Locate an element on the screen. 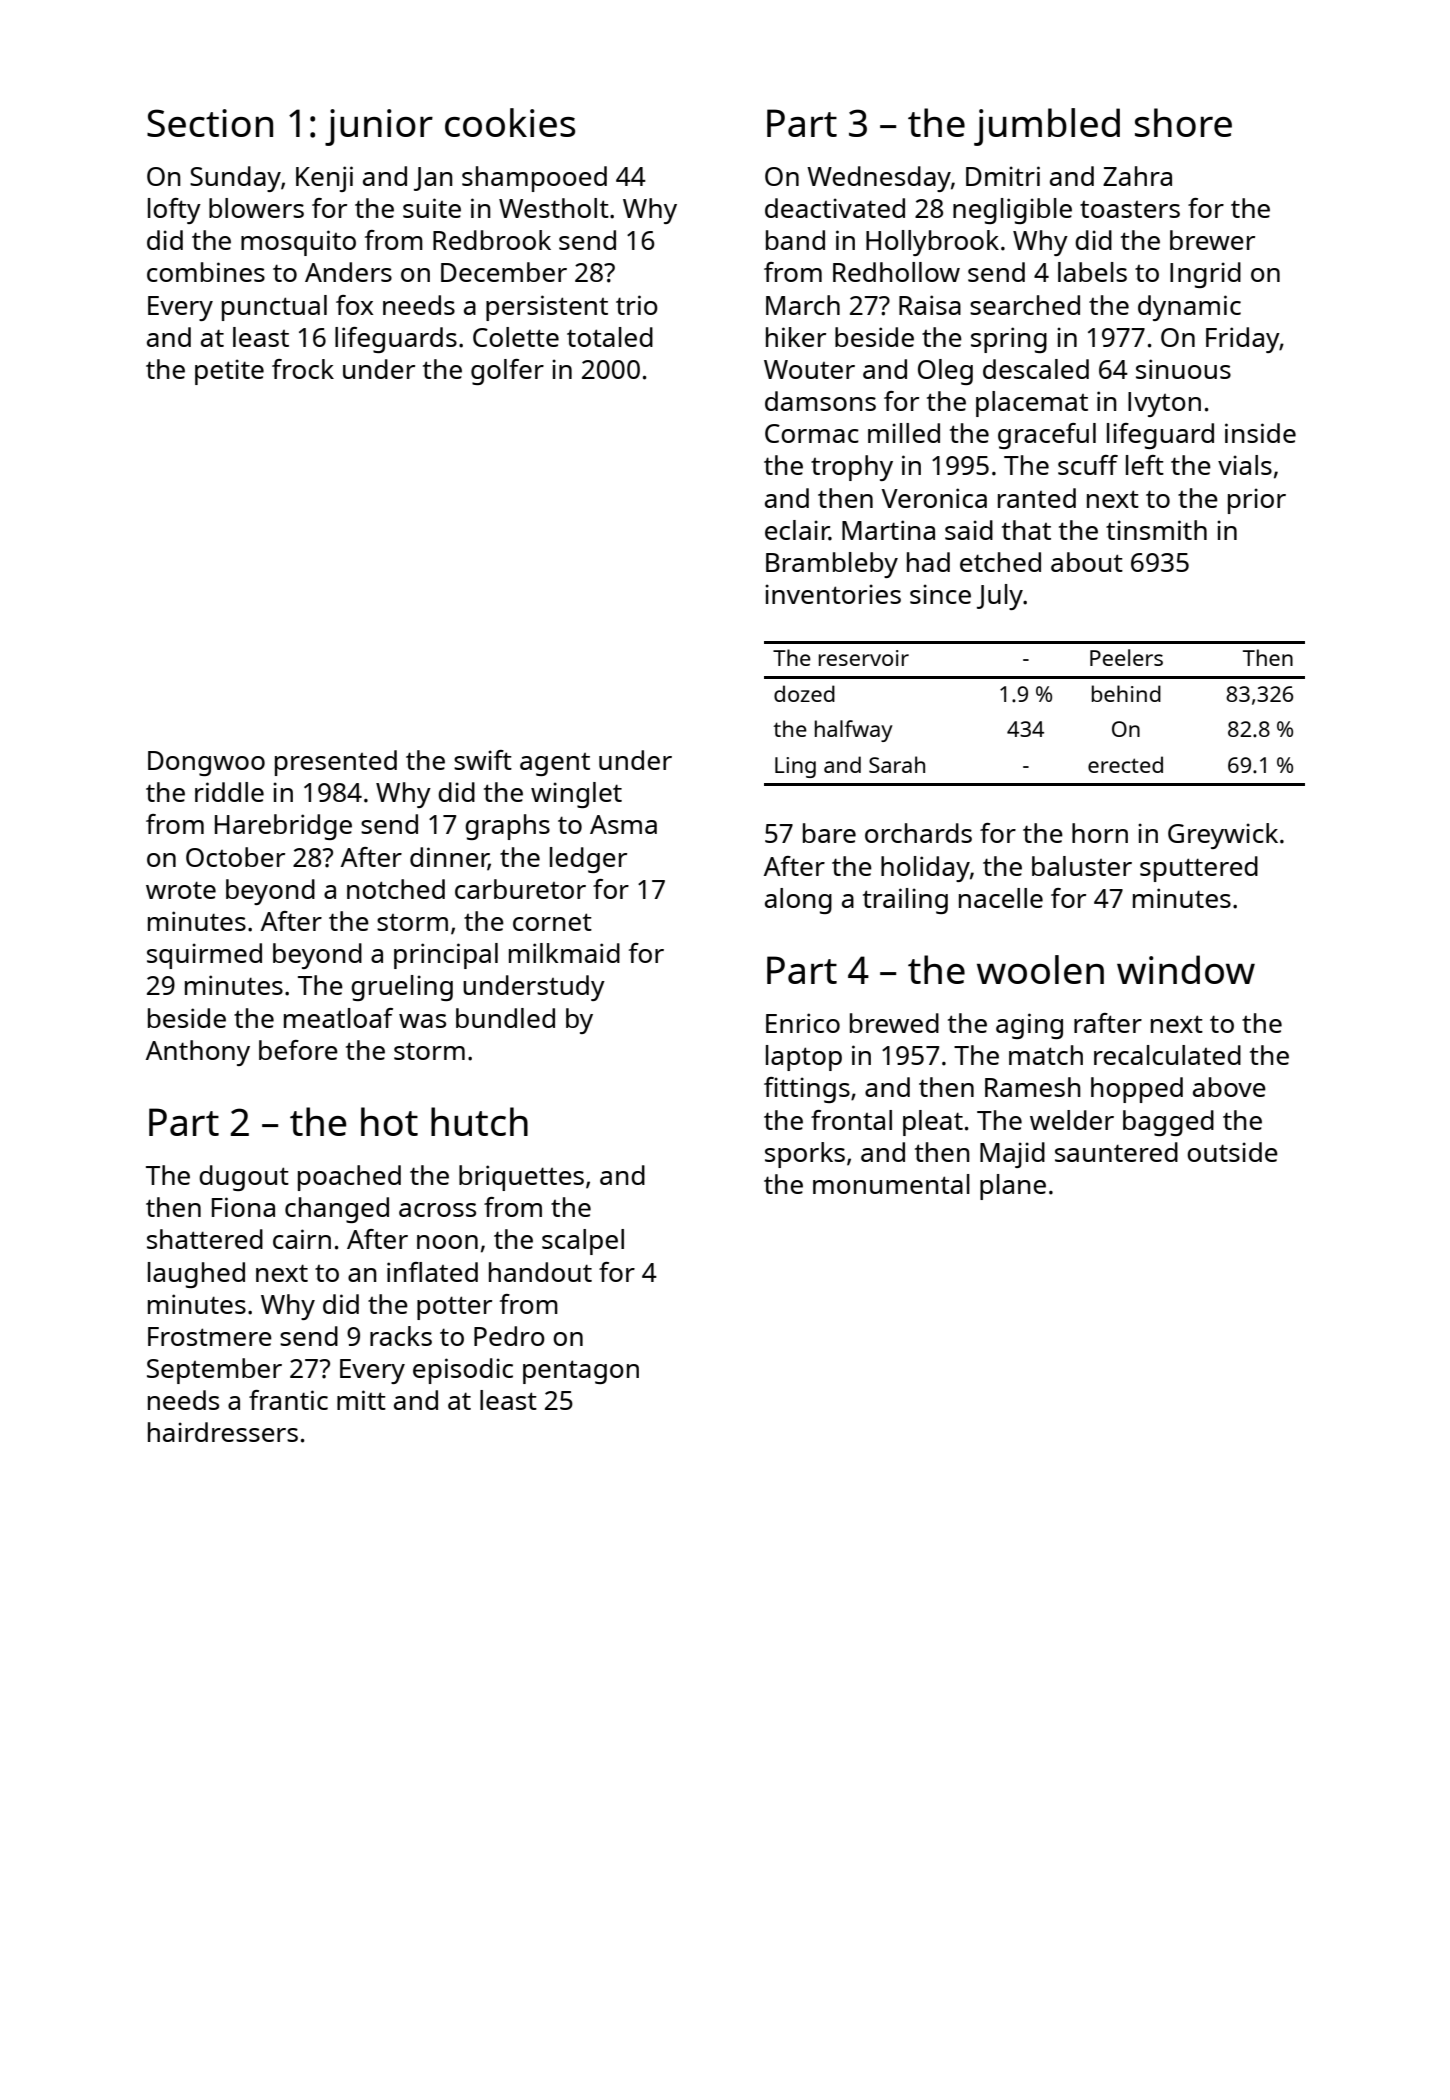  wrote is located at coordinates (181, 890).
